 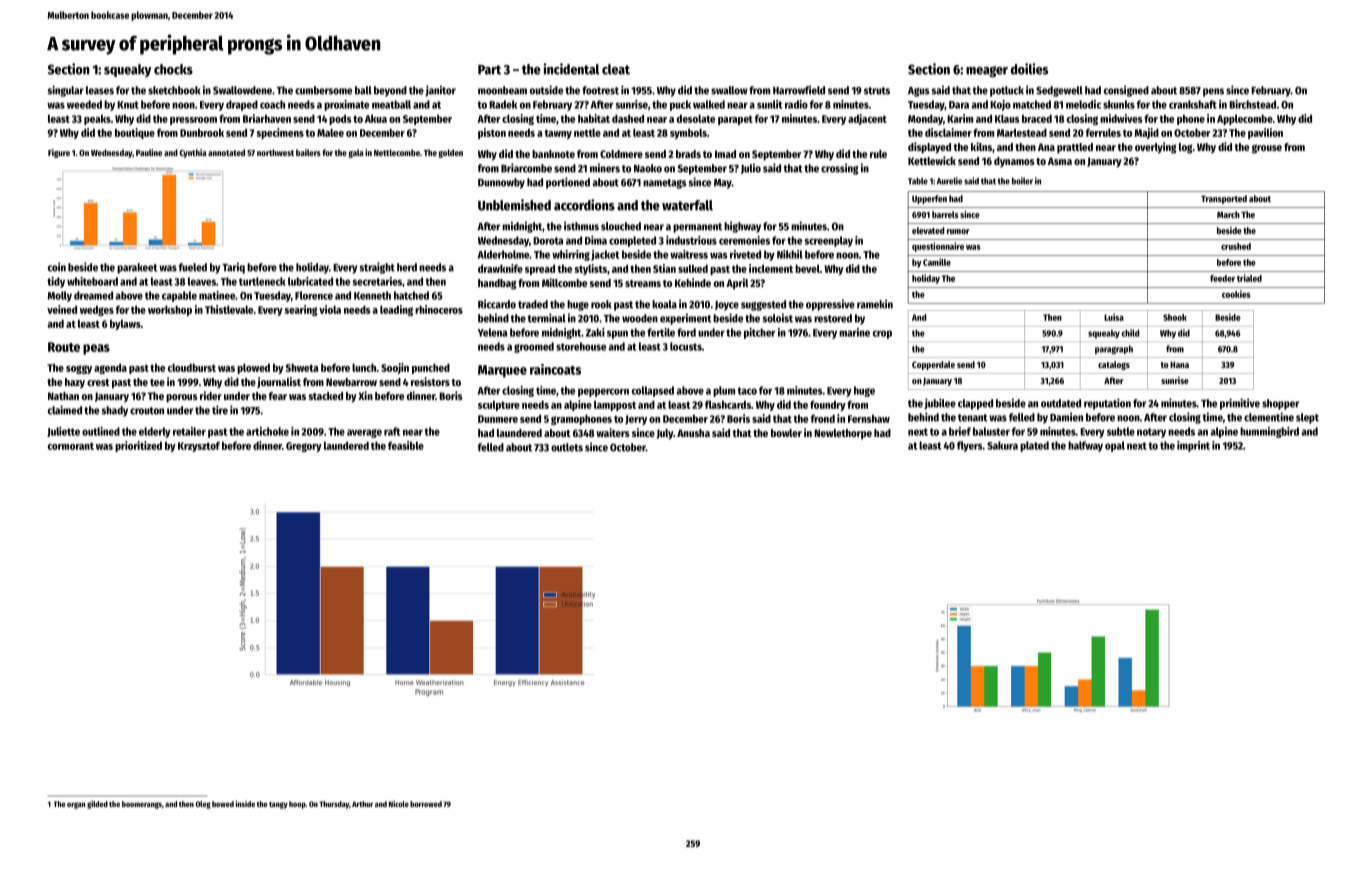 What do you see at coordinates (653, 391) in the screenshot?
I see `collapsed` at bounding box center [653, 391].
